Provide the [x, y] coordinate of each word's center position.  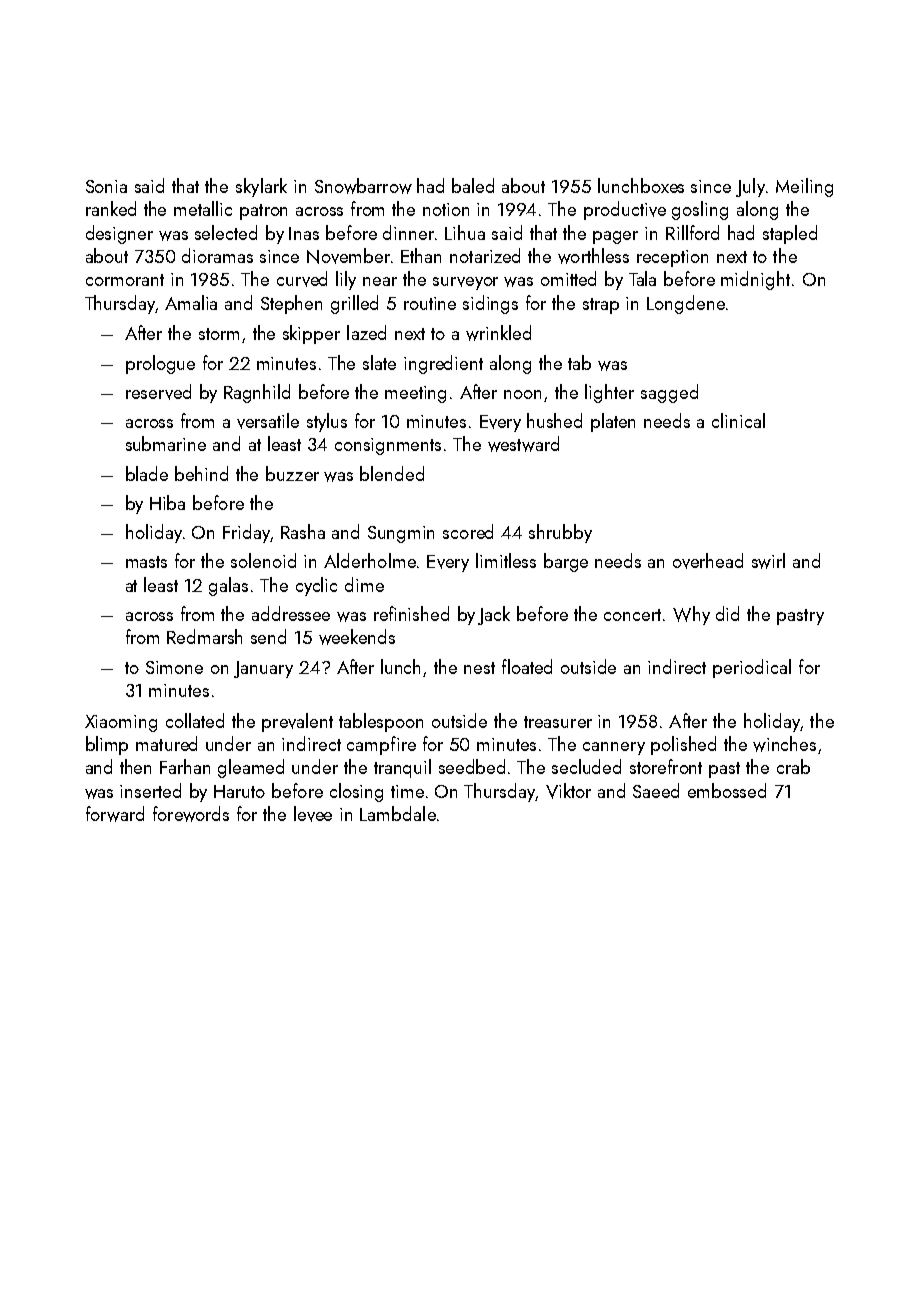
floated [527, 666]
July [750, 187]
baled [473, 185]
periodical [752, 668]
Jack [494, 615]
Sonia [106, 186]
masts [146, 562]
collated [195, 720]
